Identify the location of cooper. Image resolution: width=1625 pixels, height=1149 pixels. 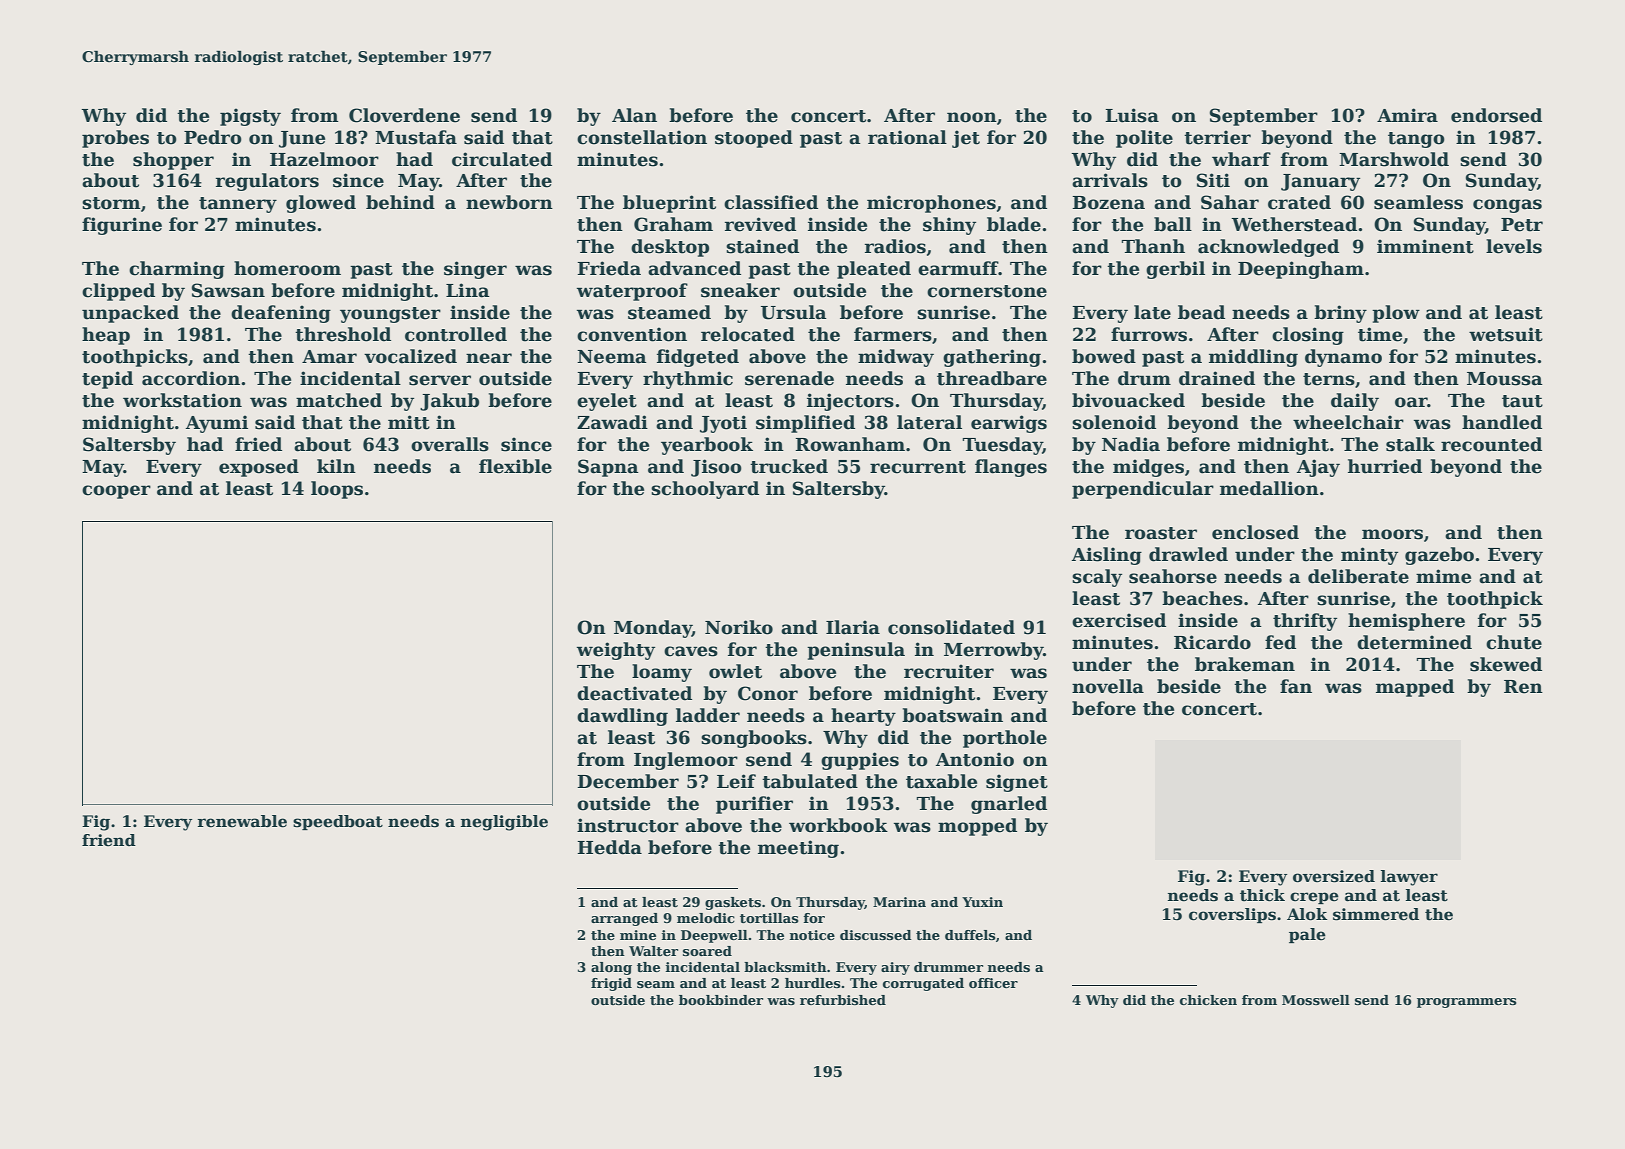
(116, 492).
